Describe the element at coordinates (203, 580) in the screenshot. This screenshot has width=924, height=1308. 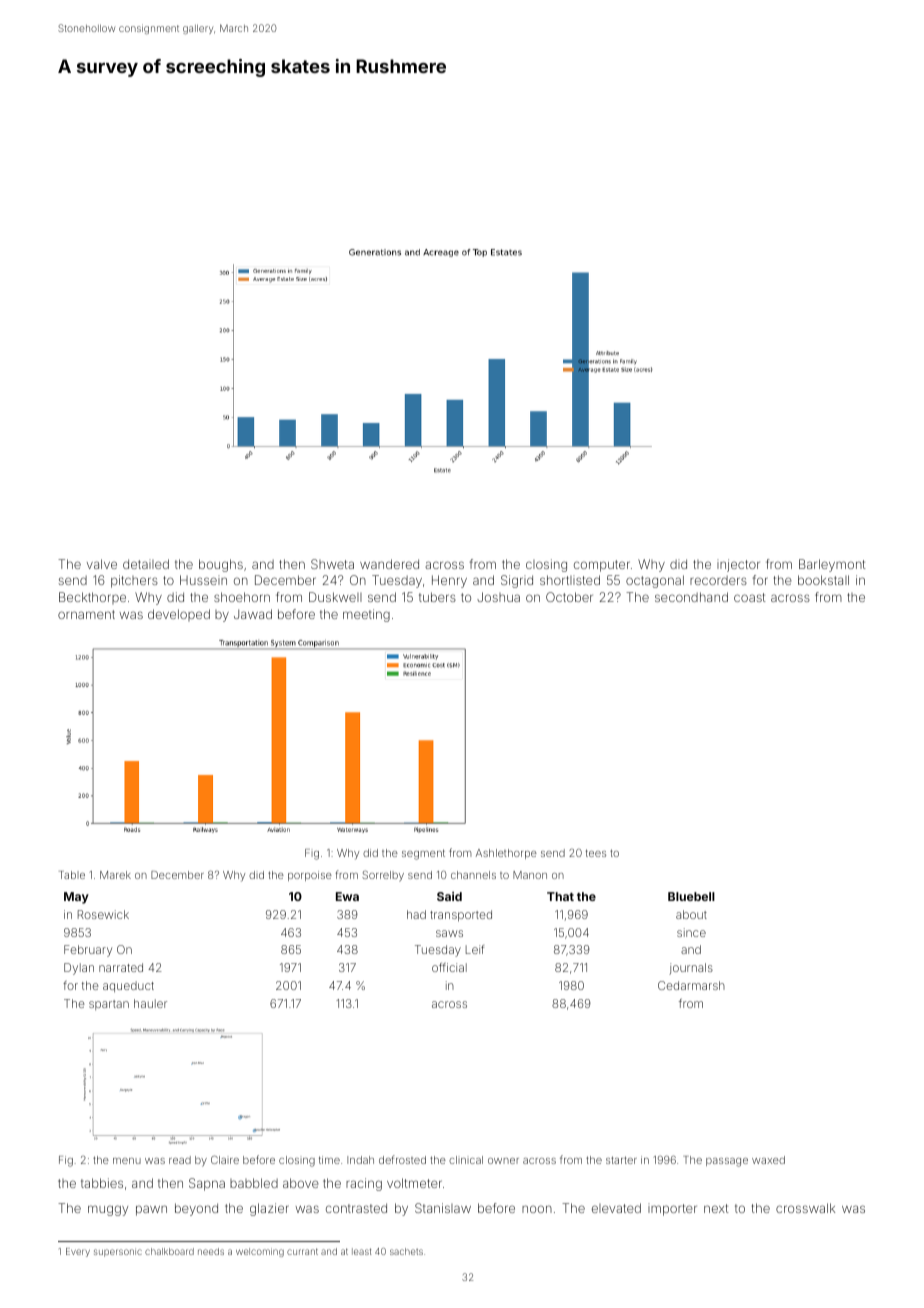
I see `Hussein` at that location.
